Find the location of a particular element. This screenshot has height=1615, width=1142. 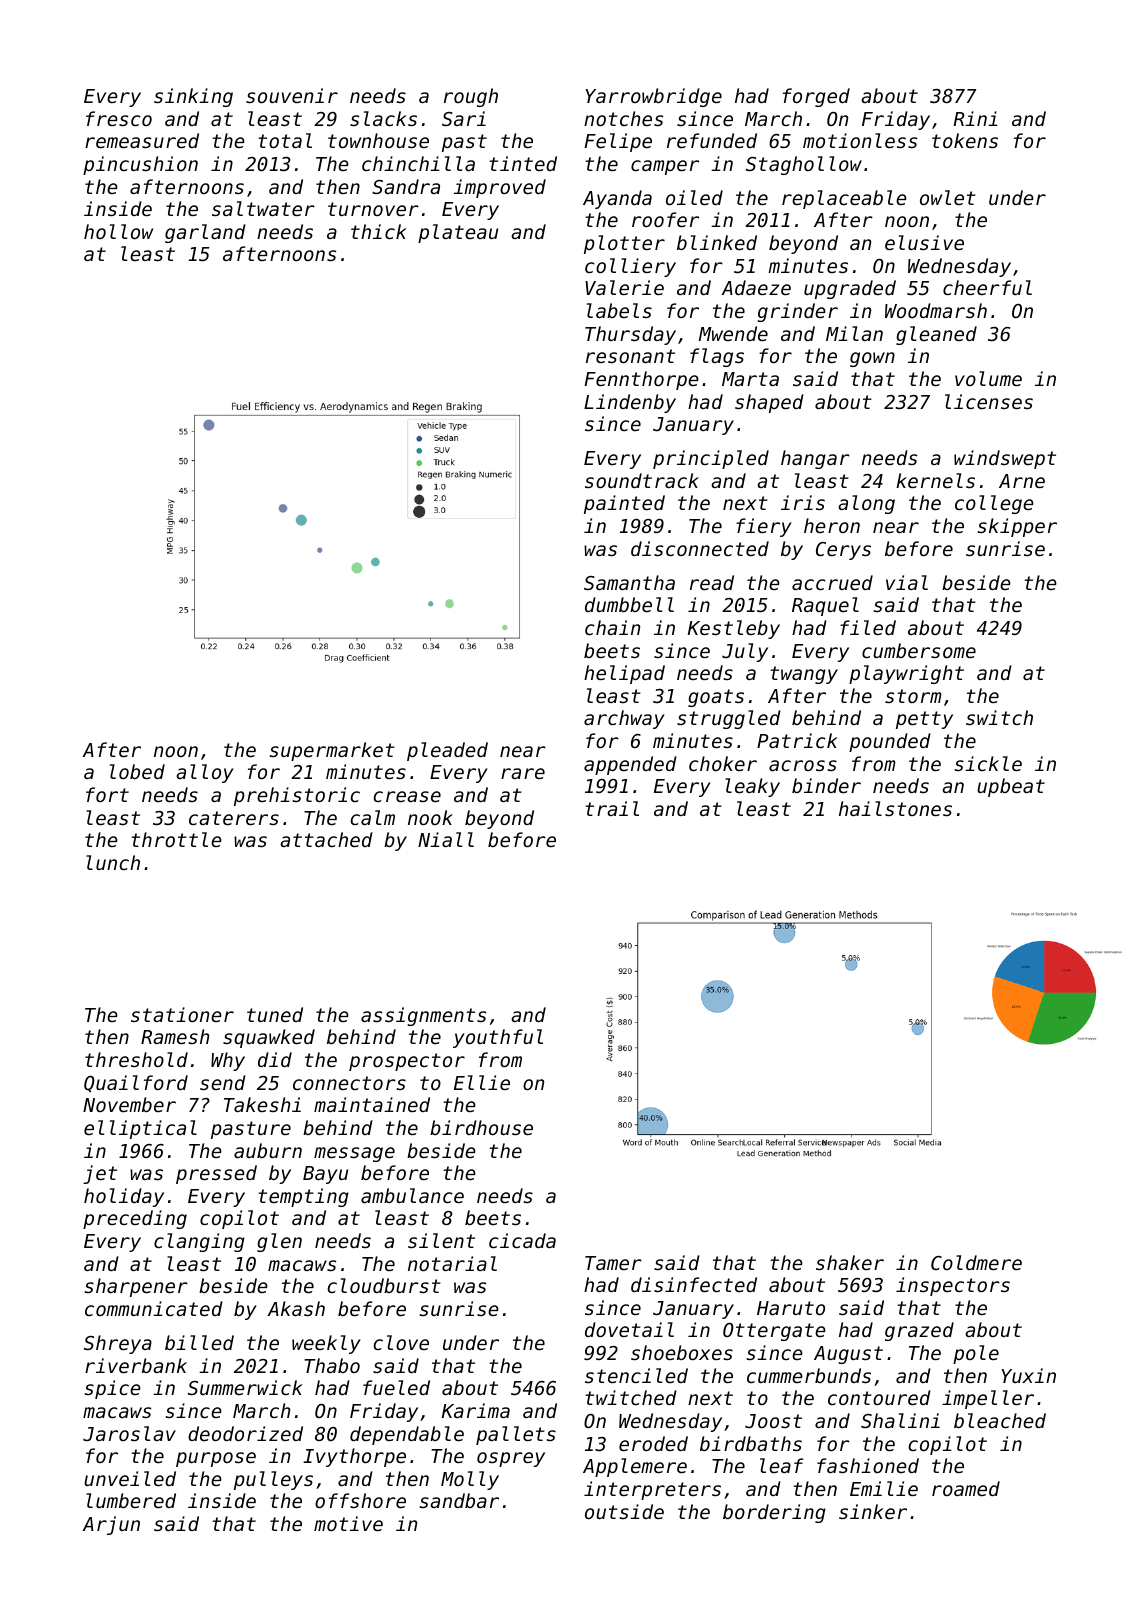

Summerwick is located at coordinates (245, 1387).
